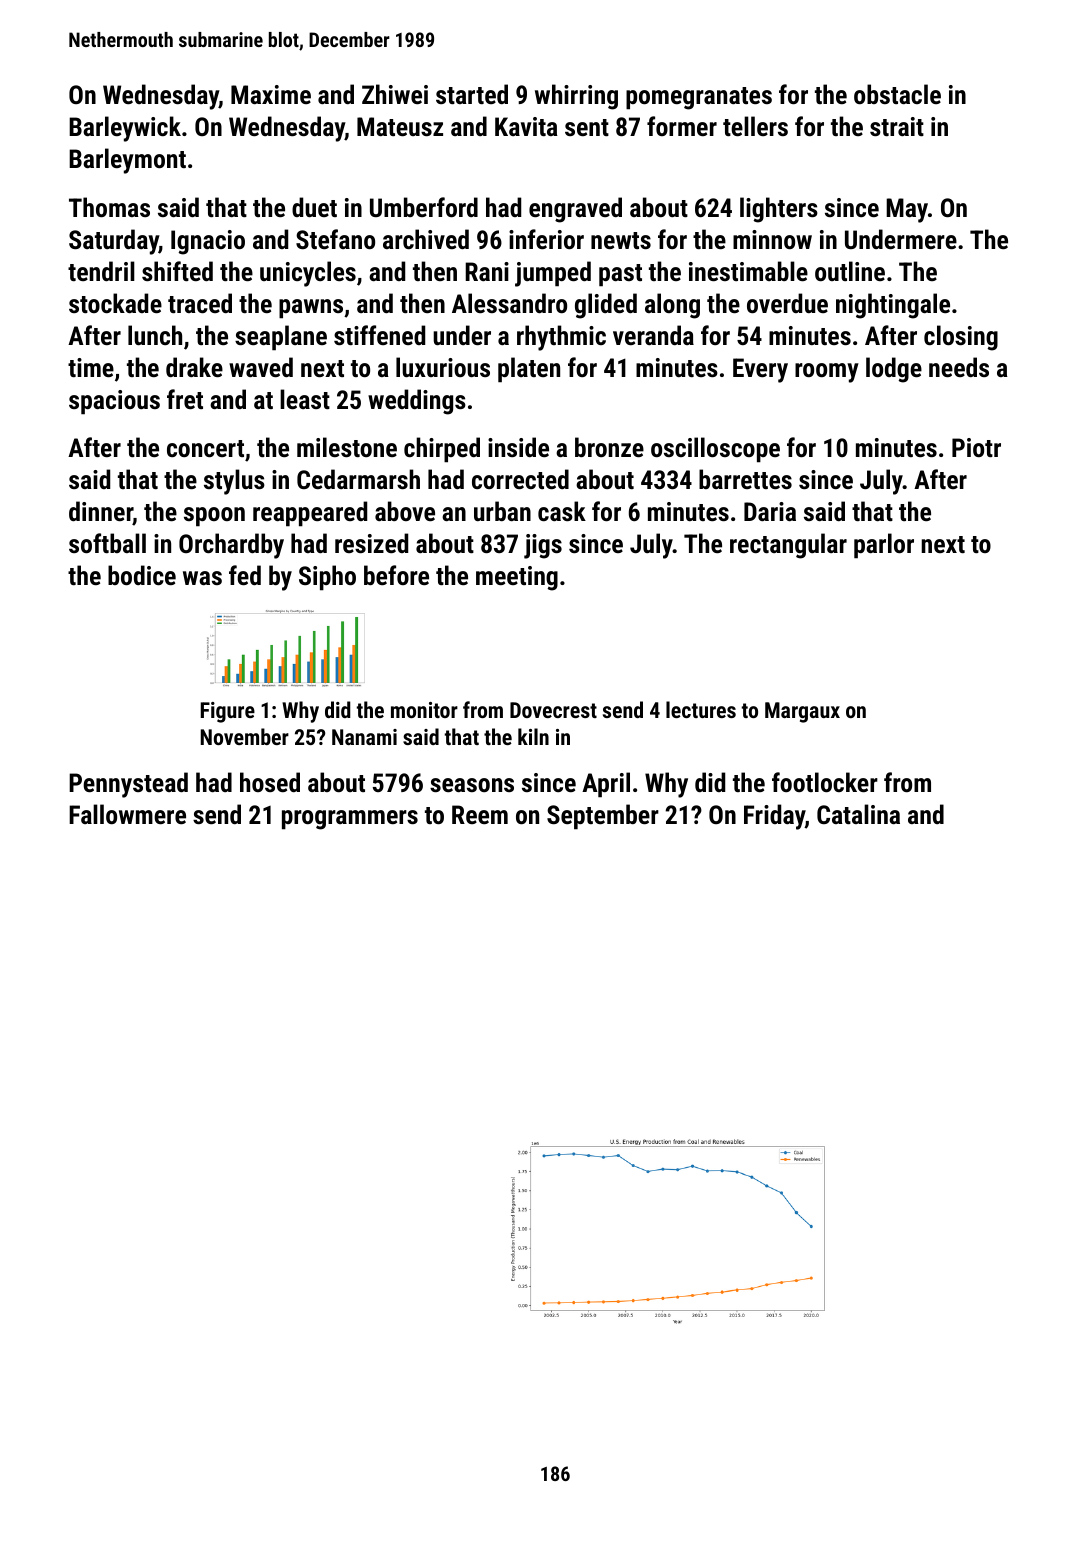 This screenshot has width=1080, height=1563. I want to click on newts, so click(621, 240).
